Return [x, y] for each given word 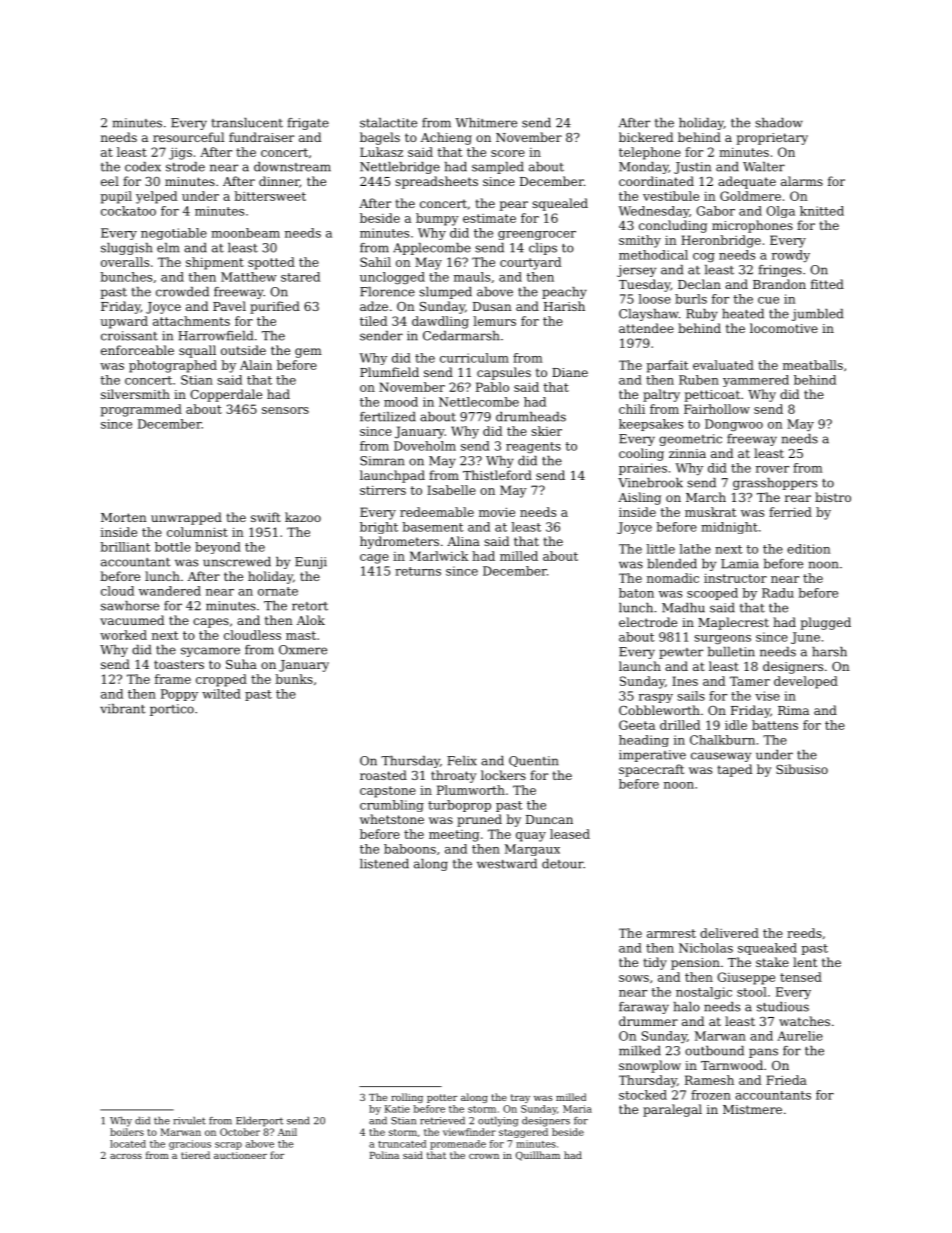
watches [804, 1021]
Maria [577, 1109]
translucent [247, 123]
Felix [462, 761]
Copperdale [226, 395]
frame [173, 679]
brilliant [125, 547]
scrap [228, 1146]
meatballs [813, 365]
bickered [646, 137]
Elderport [259, 1122]
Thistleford [497, 475]
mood [401, 402]
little [660, 549]
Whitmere [486, 123]
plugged [826, 623]
